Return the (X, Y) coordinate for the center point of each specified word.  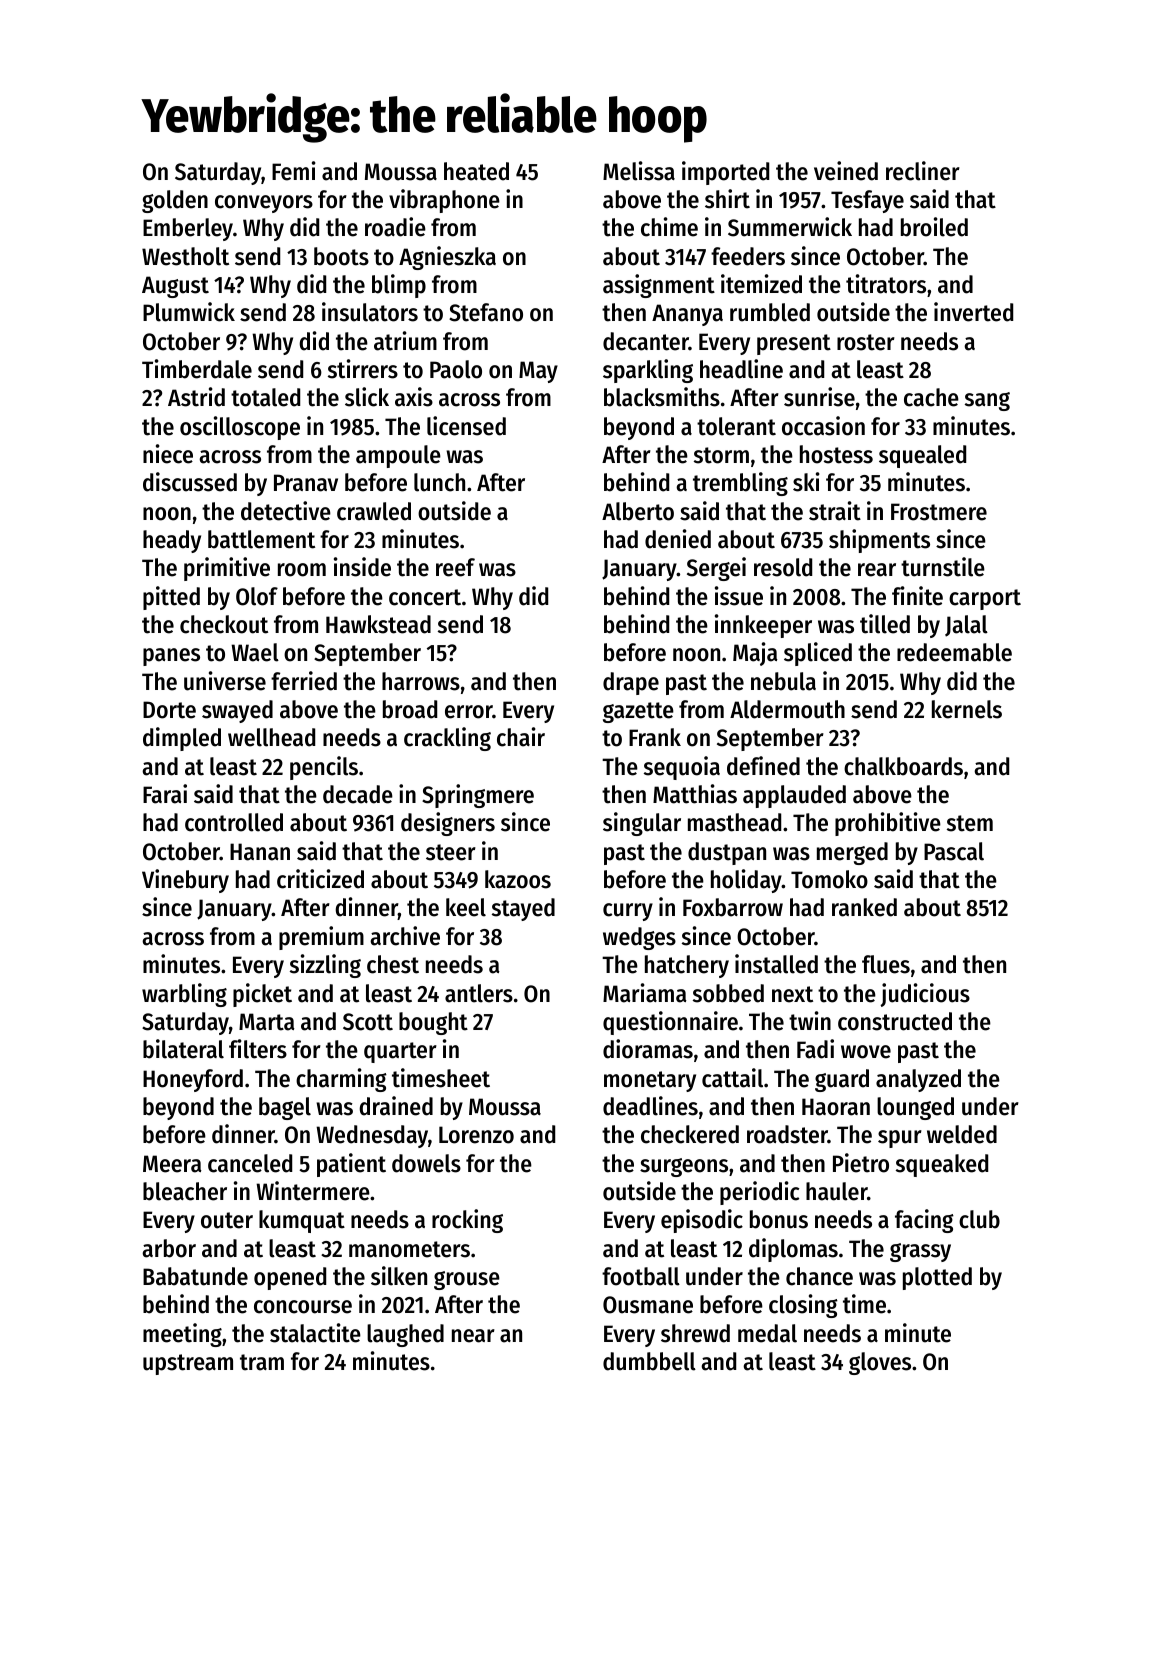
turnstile (943, 567)
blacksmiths (662, 397)
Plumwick (189, 312)
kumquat (302, 1221)
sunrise (819, 397)
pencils (324, 768)
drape (631, 683)
